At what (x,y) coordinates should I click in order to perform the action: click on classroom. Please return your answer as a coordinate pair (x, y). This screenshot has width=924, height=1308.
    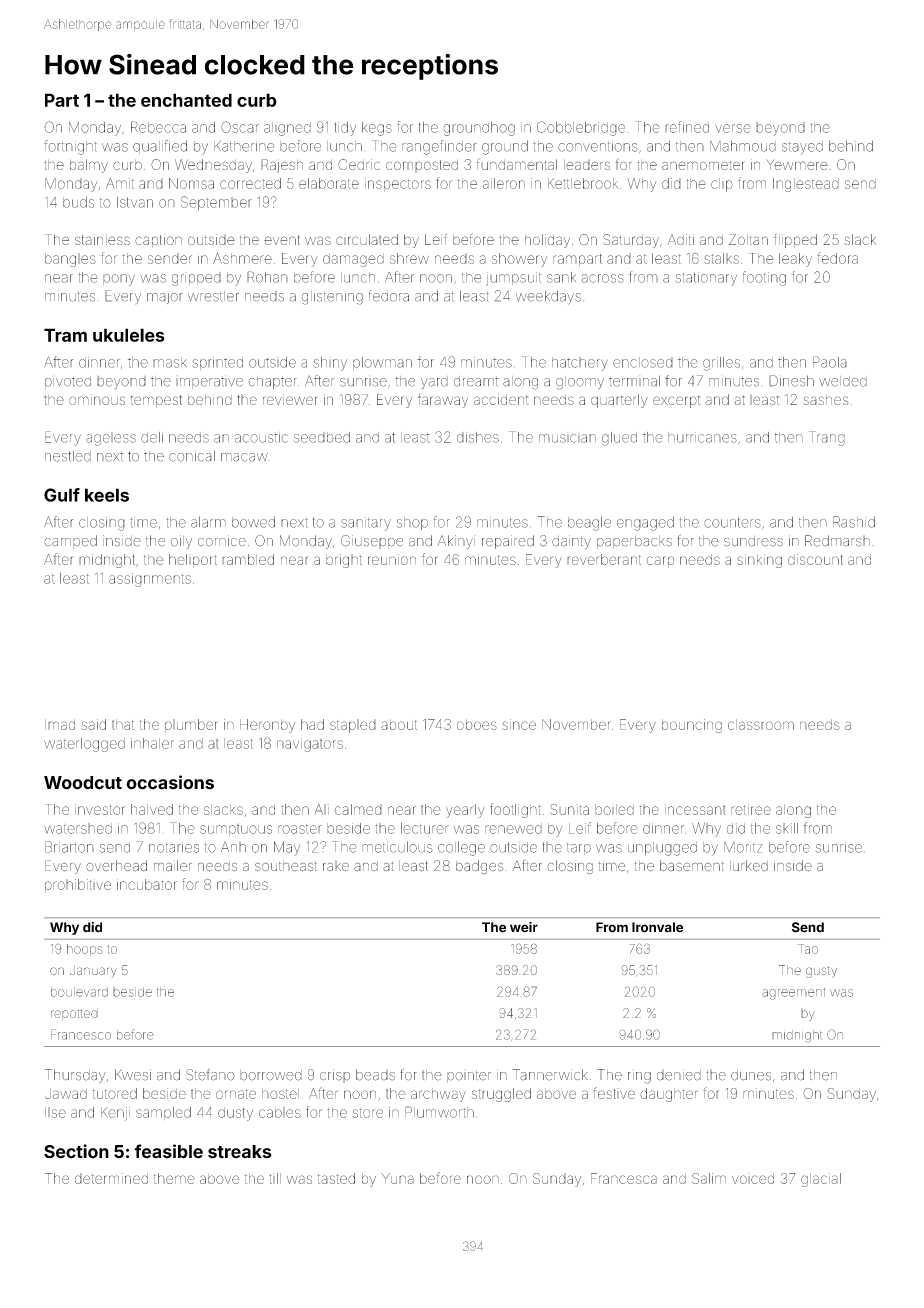
    Looking at the image, I should click on (761, 724).
